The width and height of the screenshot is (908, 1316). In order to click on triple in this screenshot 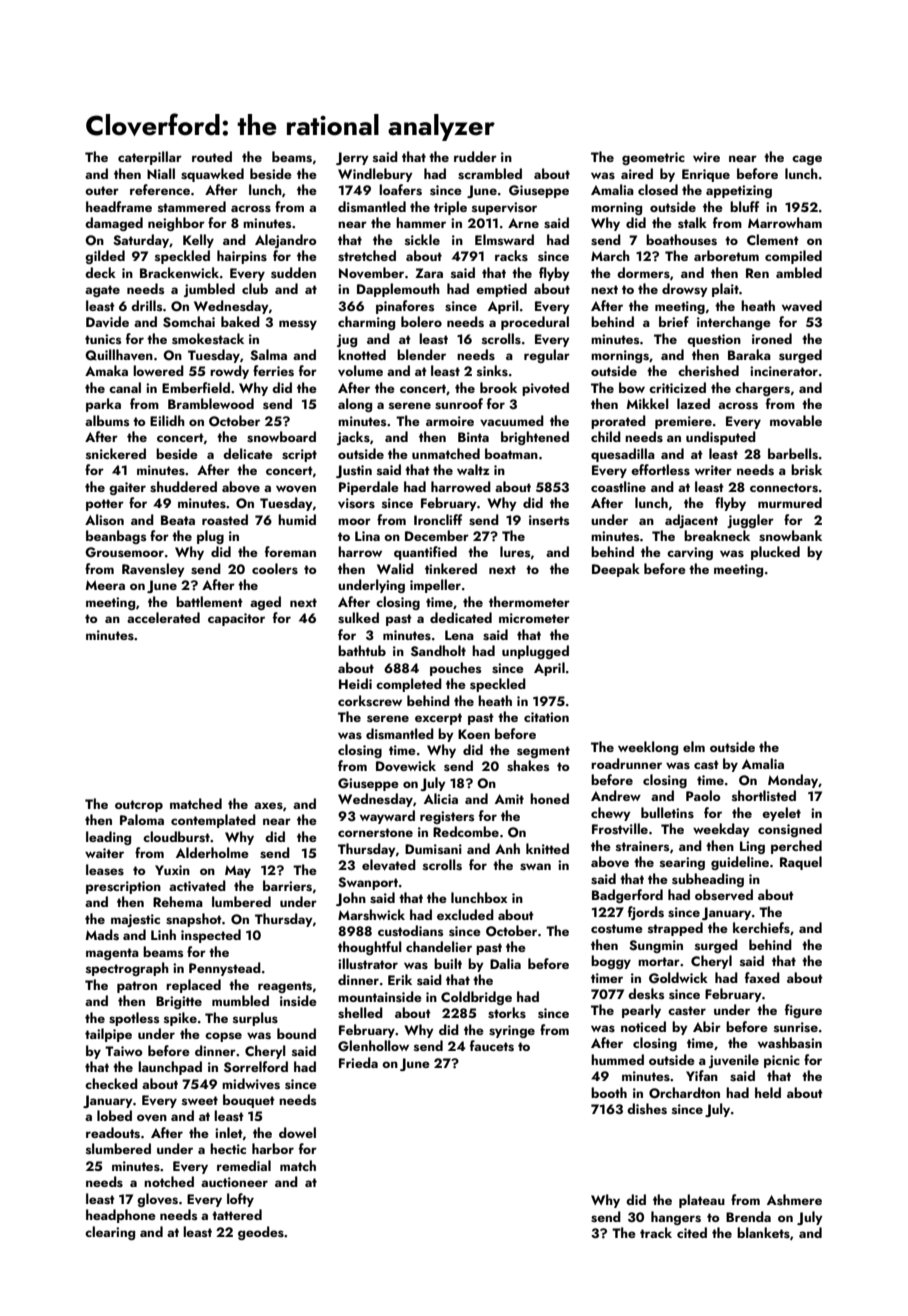, I will do `click(450, 208)`.
